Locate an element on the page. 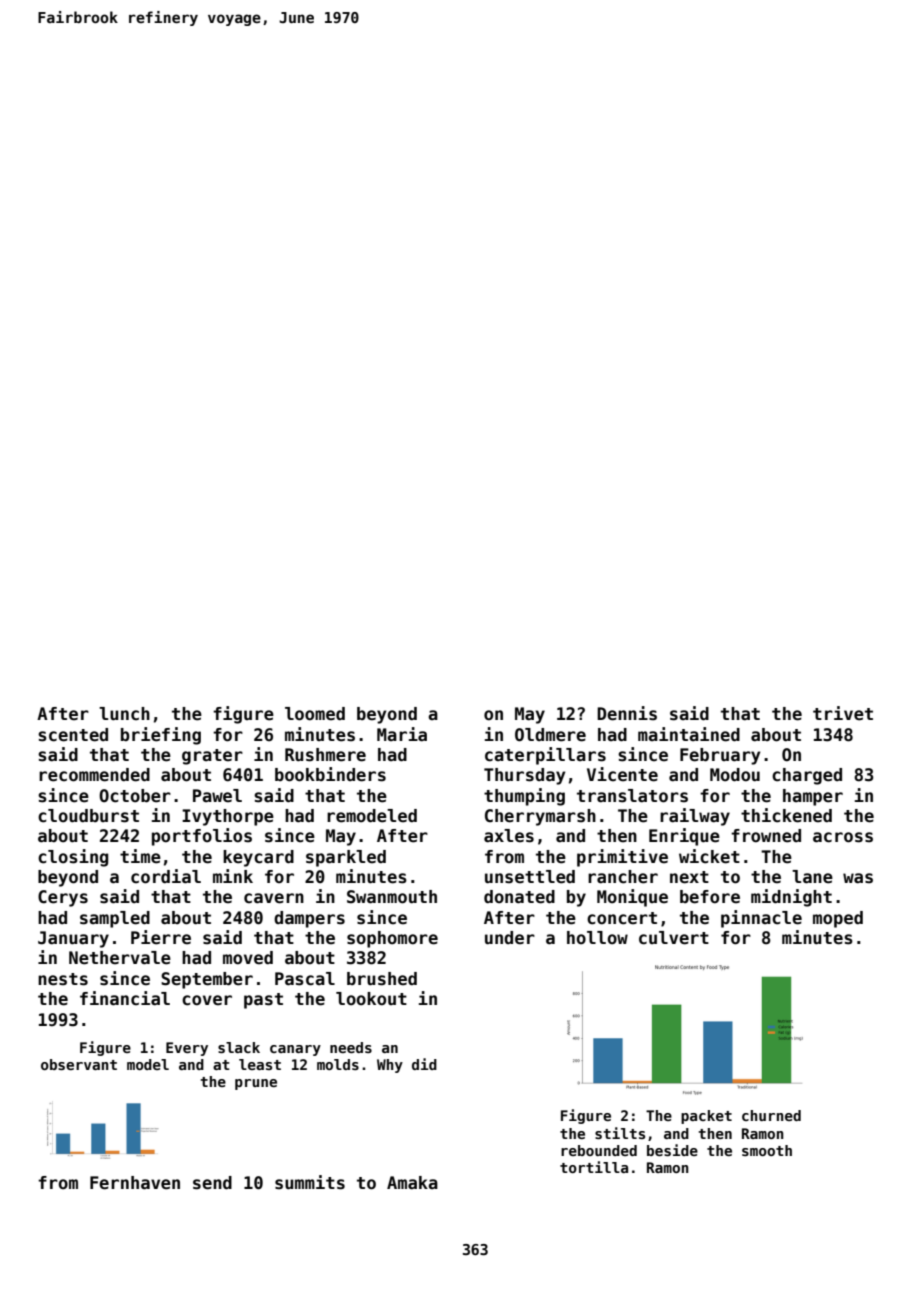 This document has height=1308, width=924. nests is located at coordinates (63, 979).
